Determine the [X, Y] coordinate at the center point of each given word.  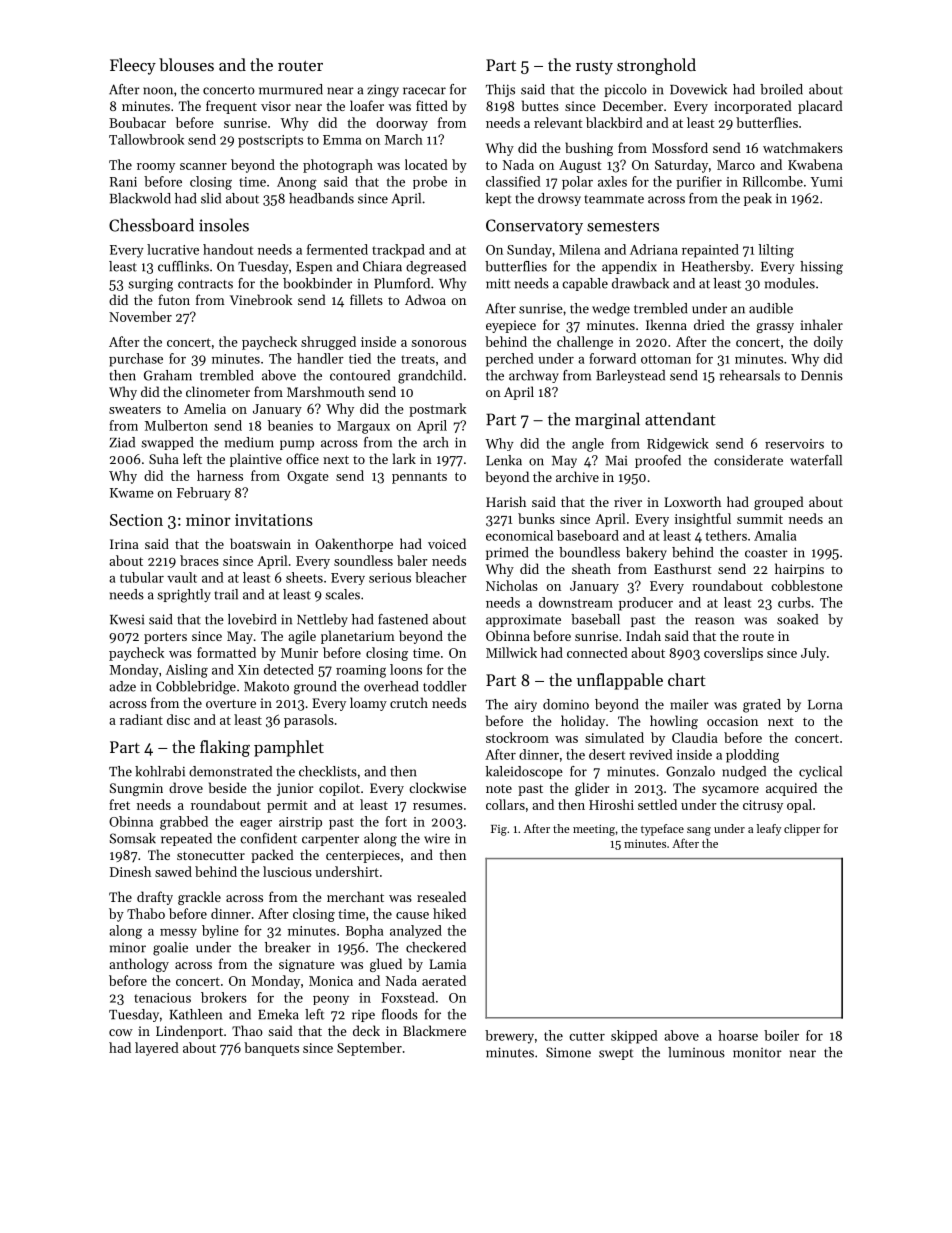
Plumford [402, 283]
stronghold [656, 66]
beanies [290, 425]
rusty [594, 67]
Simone [568, 1052]
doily [828, 343]
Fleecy [133, 66]
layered [157, 1049]
